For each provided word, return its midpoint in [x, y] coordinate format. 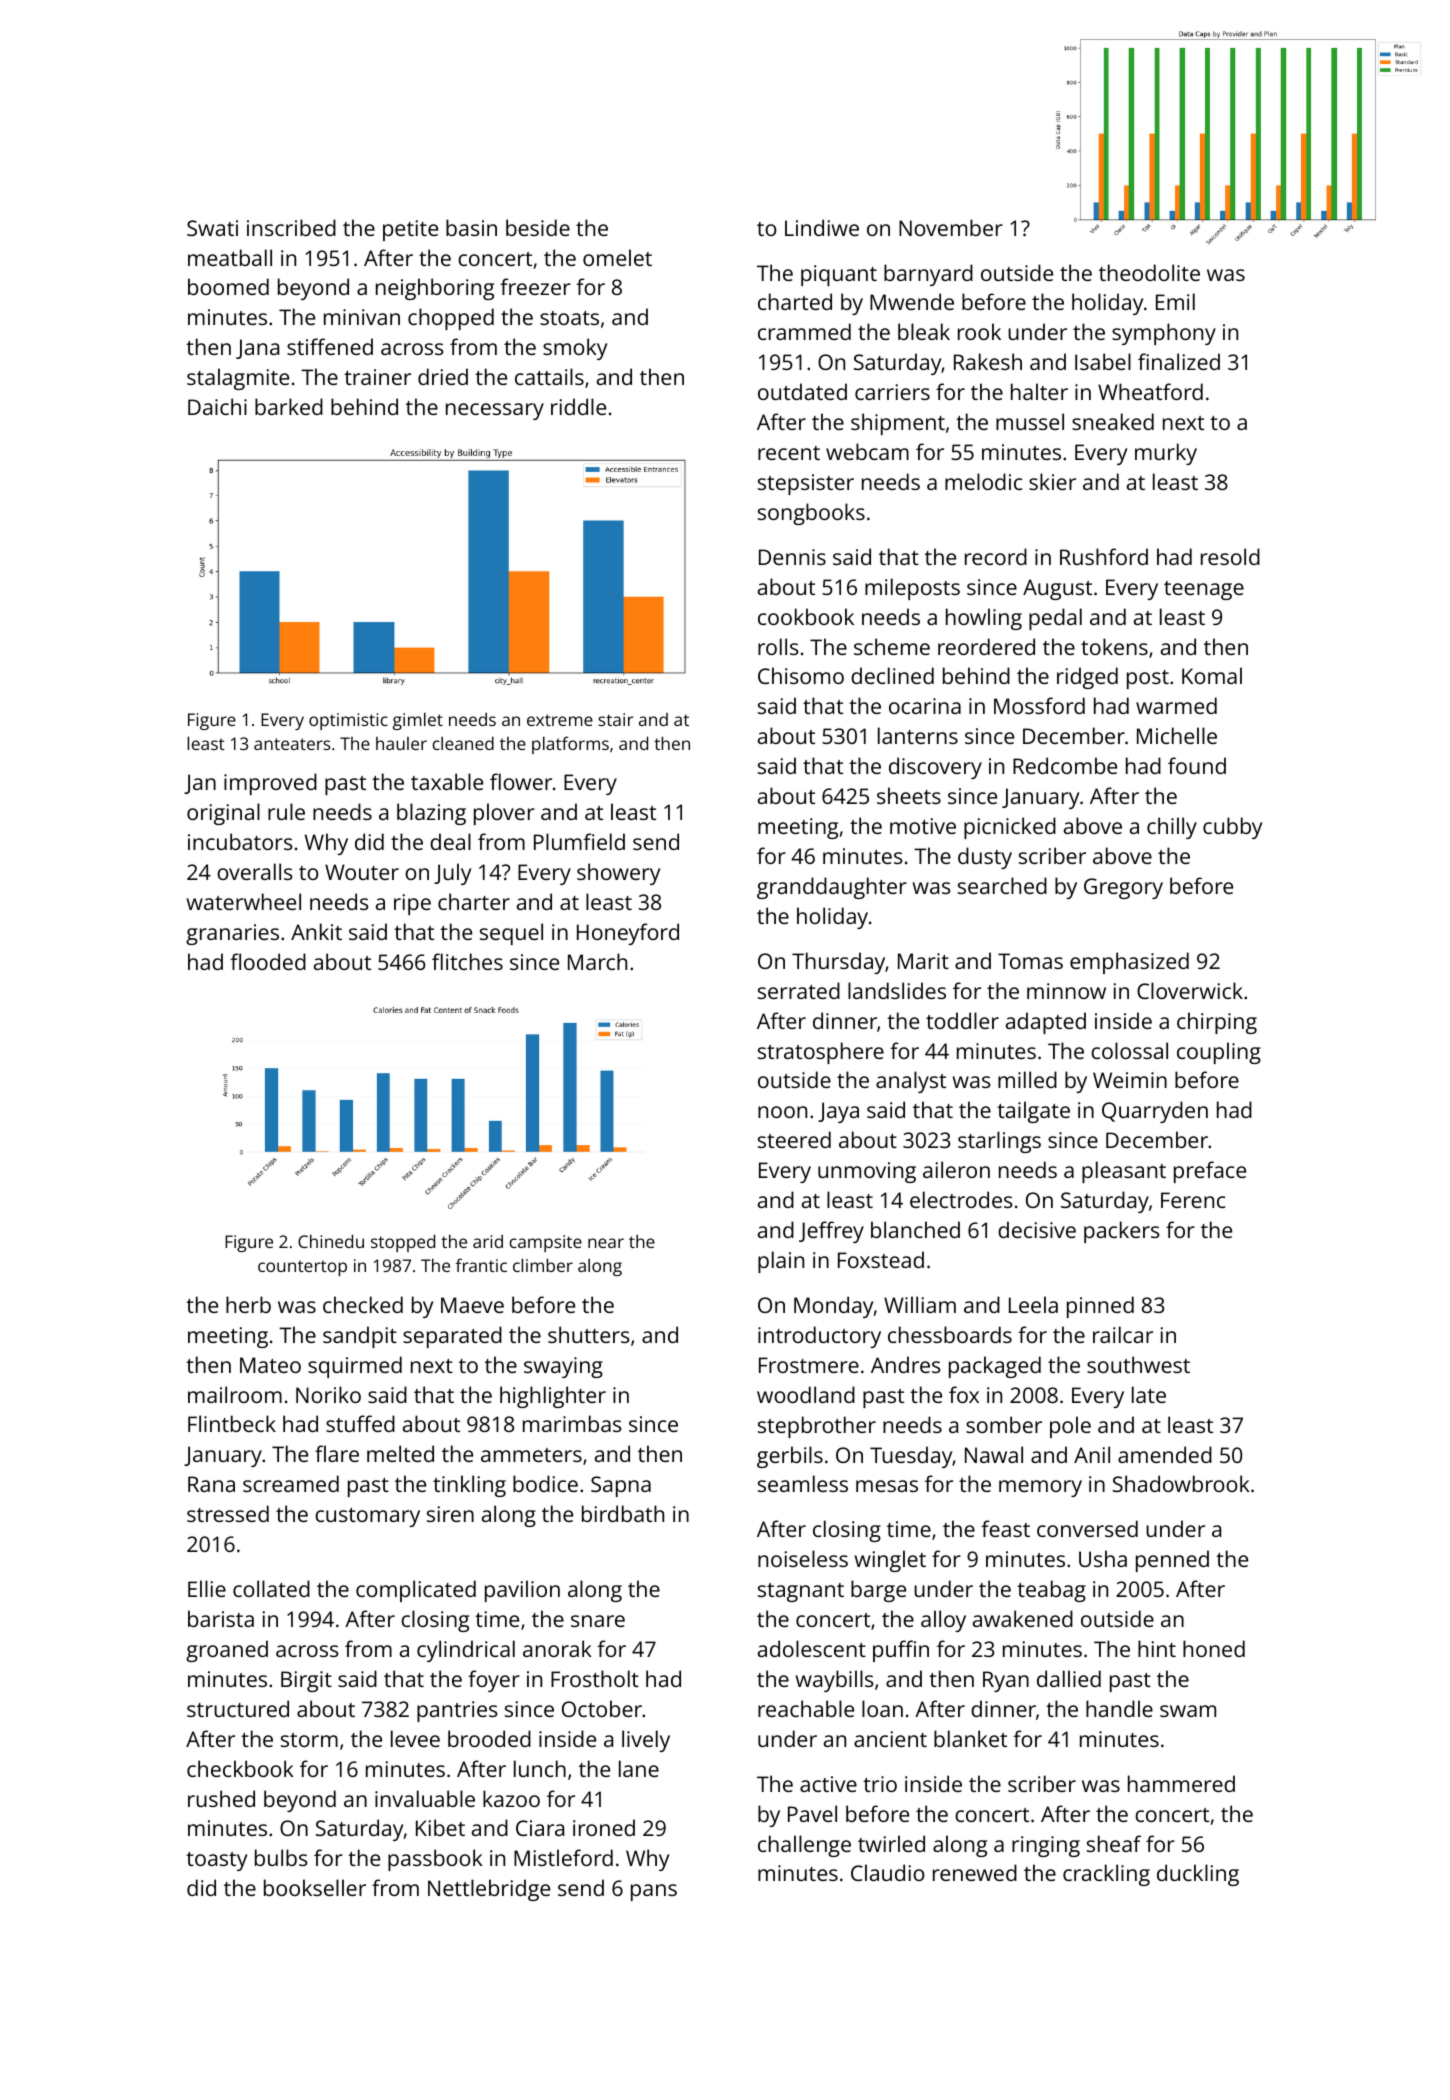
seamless [803, 1483]
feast [1005, 1528]
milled [1027, 1079]
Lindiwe [822, 227]
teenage [1204, 590]
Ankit [316, 931]
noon [782, 1112]
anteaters [292, 744]
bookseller [315, 1887]
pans [654, 1892]
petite [410, 230]
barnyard [928, 275]
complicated [416, 1591]
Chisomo [801, 675]
